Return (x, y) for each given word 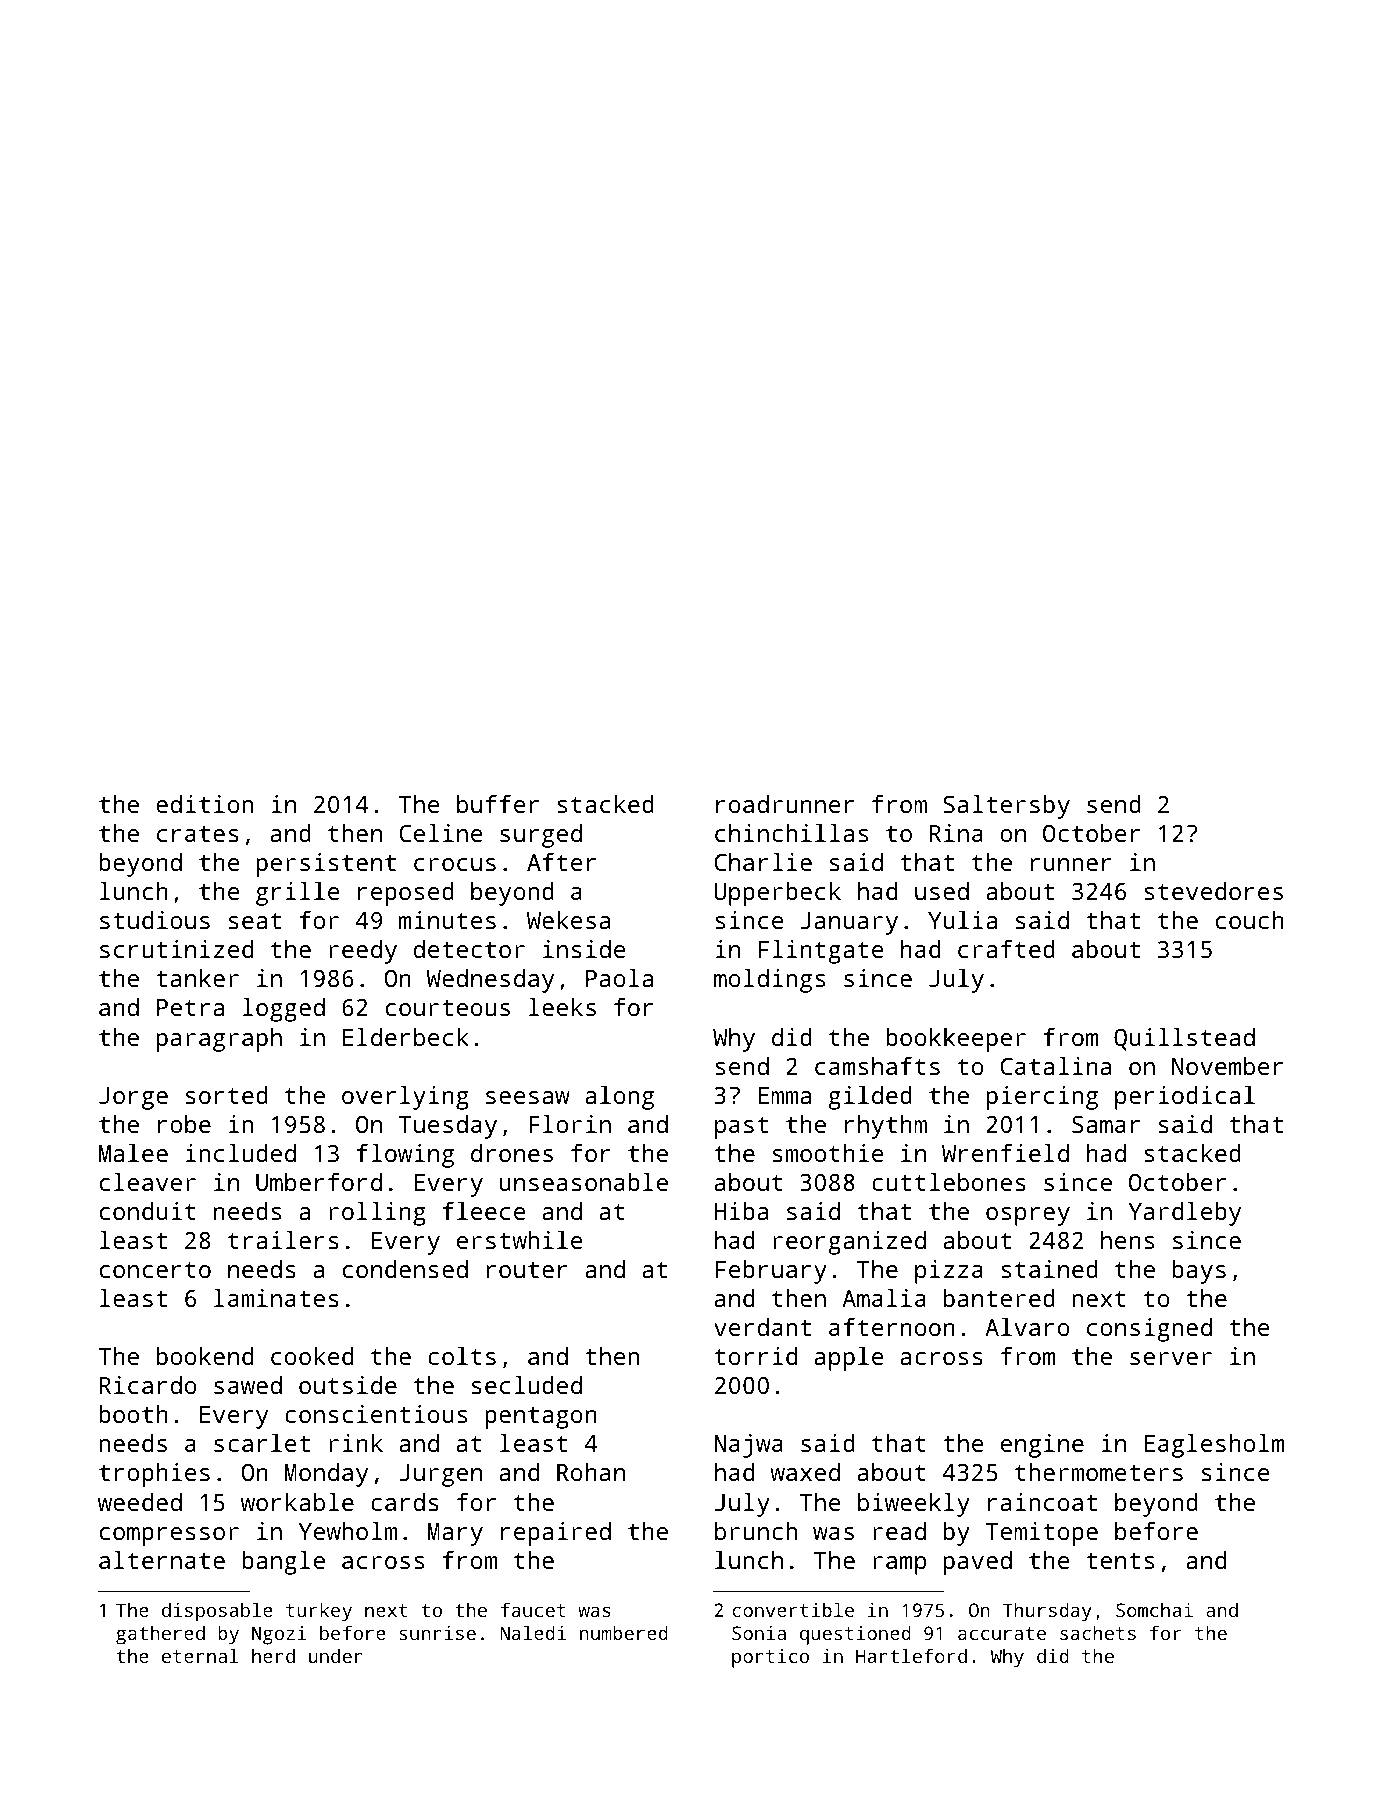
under (336, 1655)
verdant (762, 1327)
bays (1199, 1272)
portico (770, 1658)
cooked (312, 1356)
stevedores (1213, 891)
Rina (956, 833)
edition (204, 804)
